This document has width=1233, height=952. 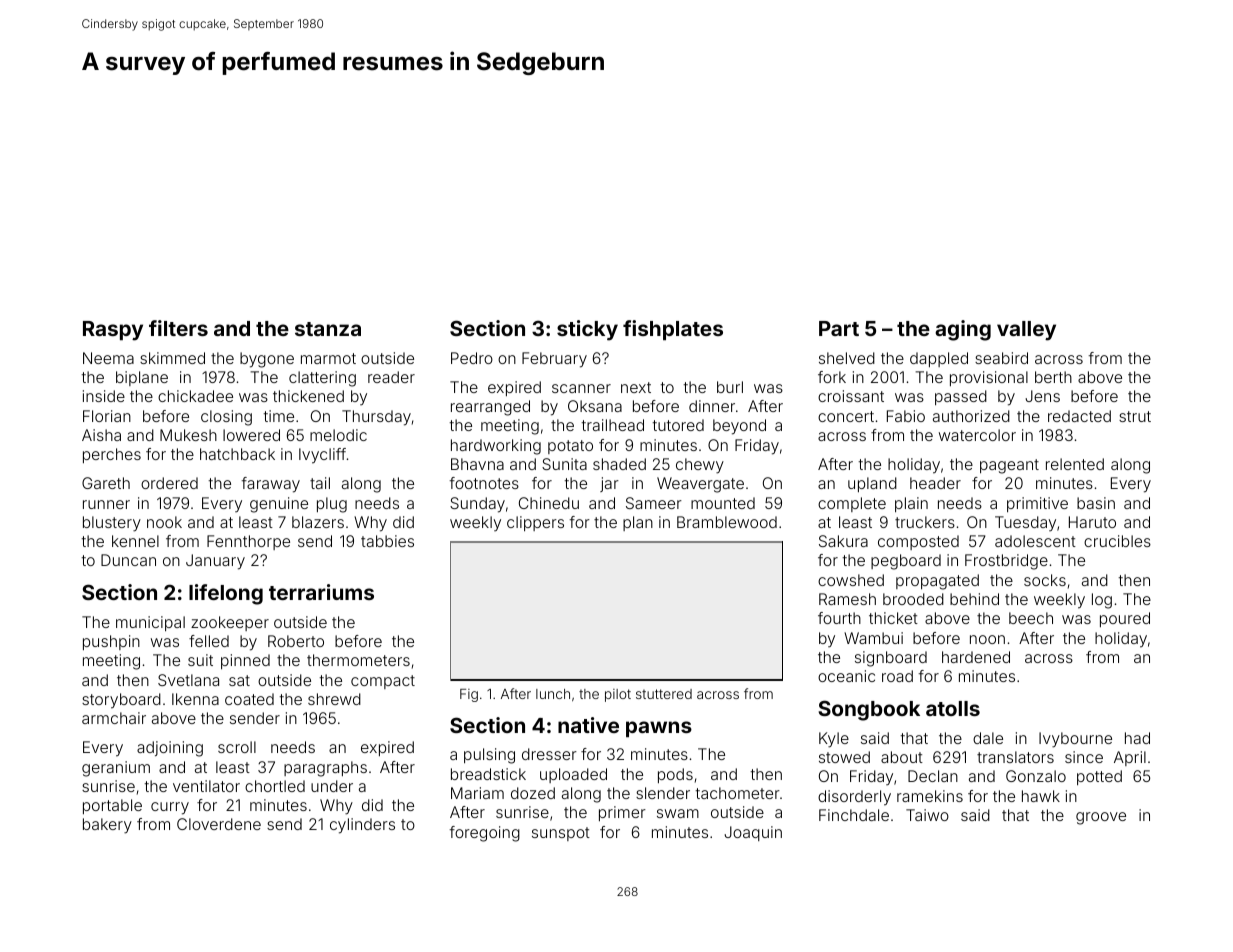 I want to click on Aisha, so click(x=101, y=435).
